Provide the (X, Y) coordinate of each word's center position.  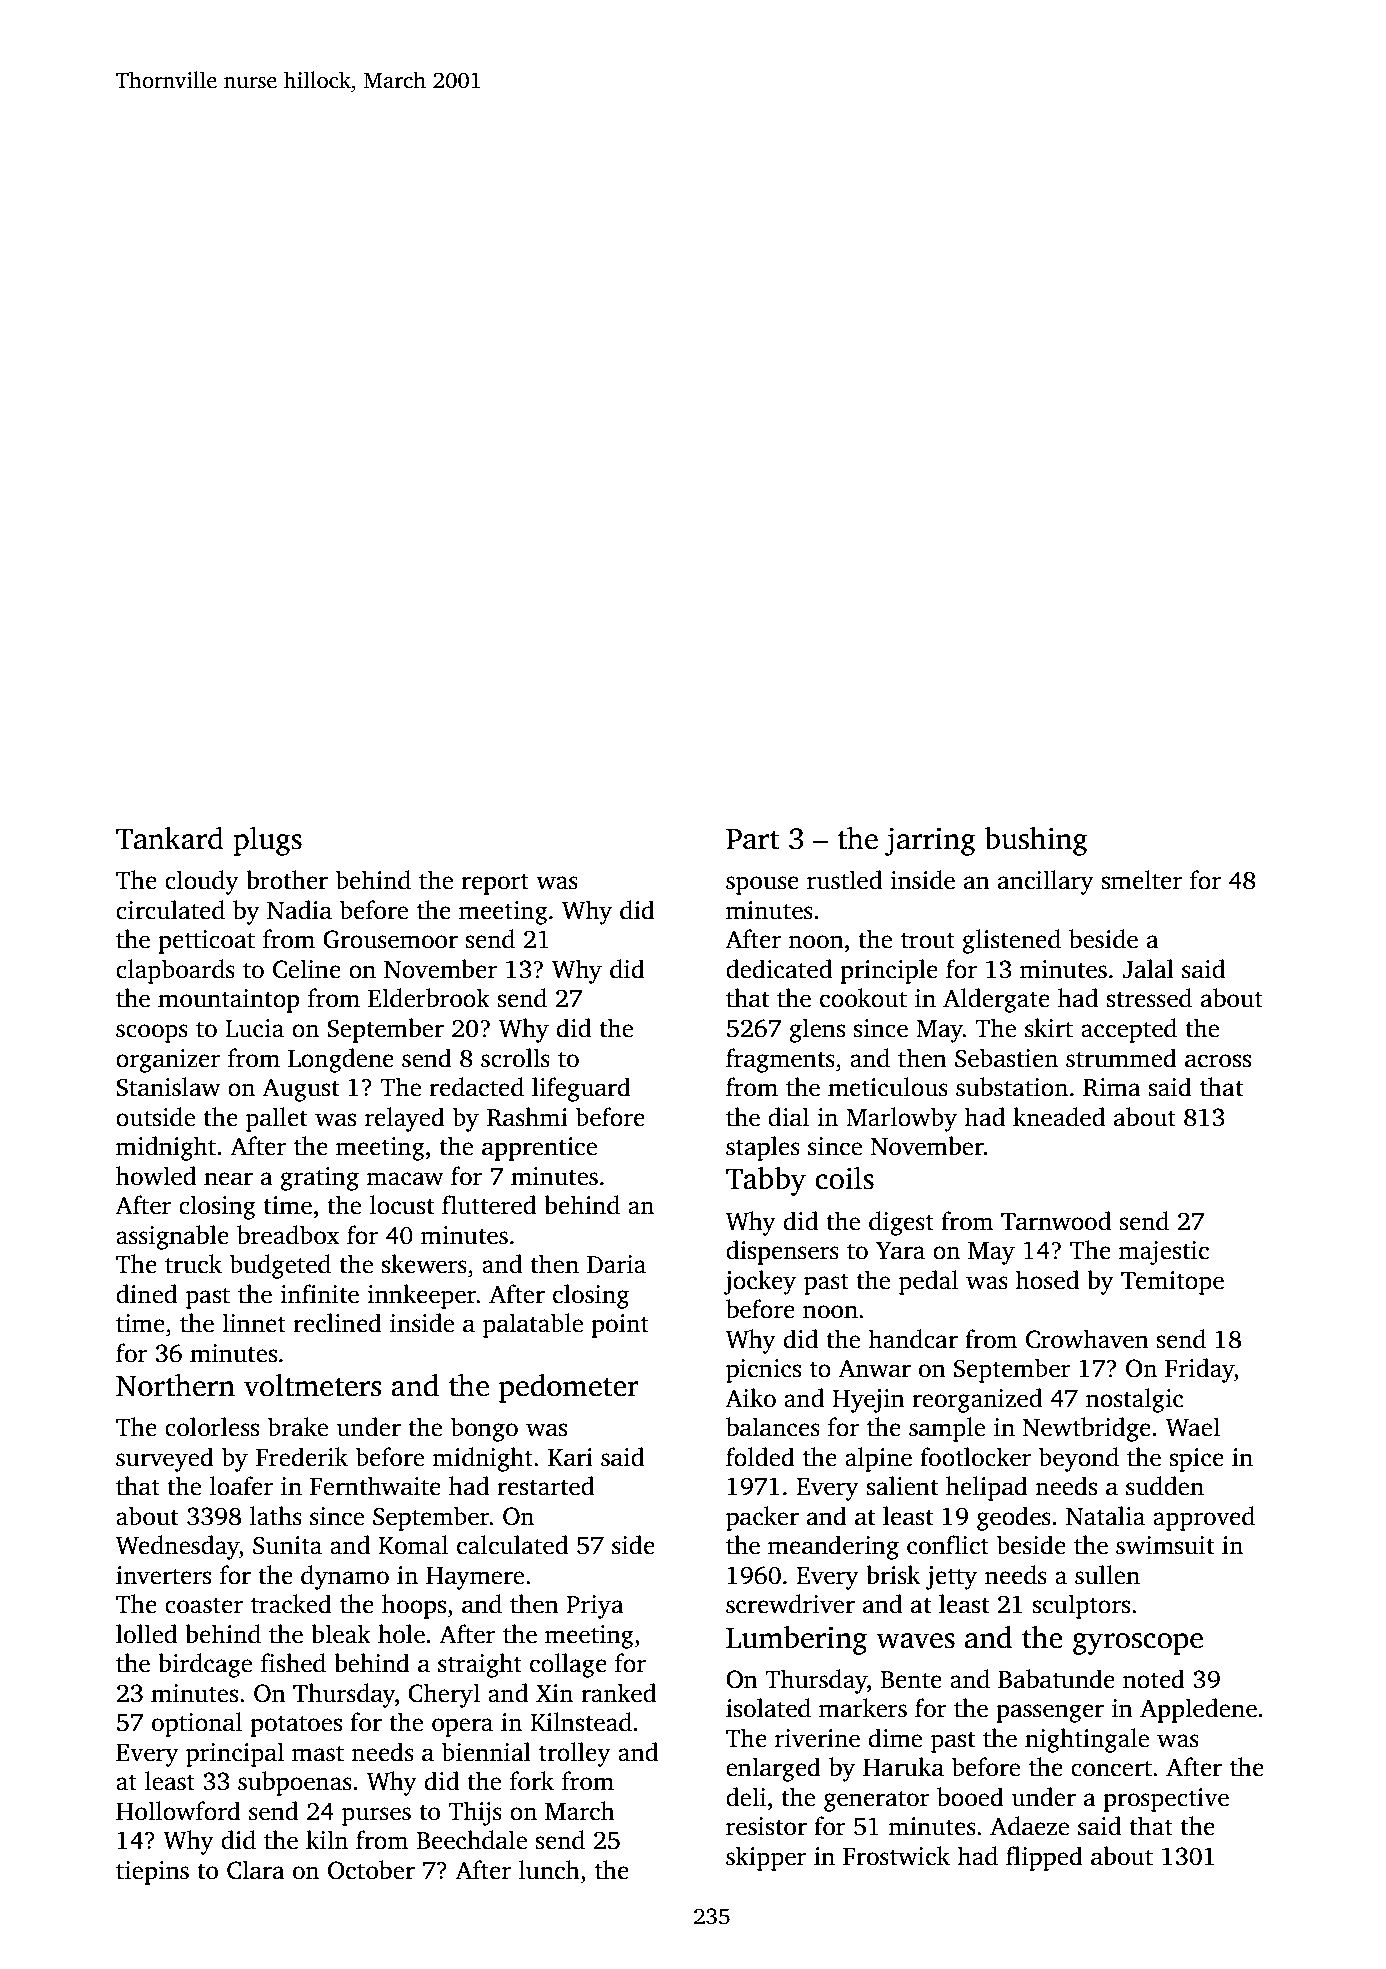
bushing (1036, 841)
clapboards (175, 971)
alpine (878, 1459)
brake (297, 1427)
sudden (1165, 1486)
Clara (256, 1870)
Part (752, 839)
